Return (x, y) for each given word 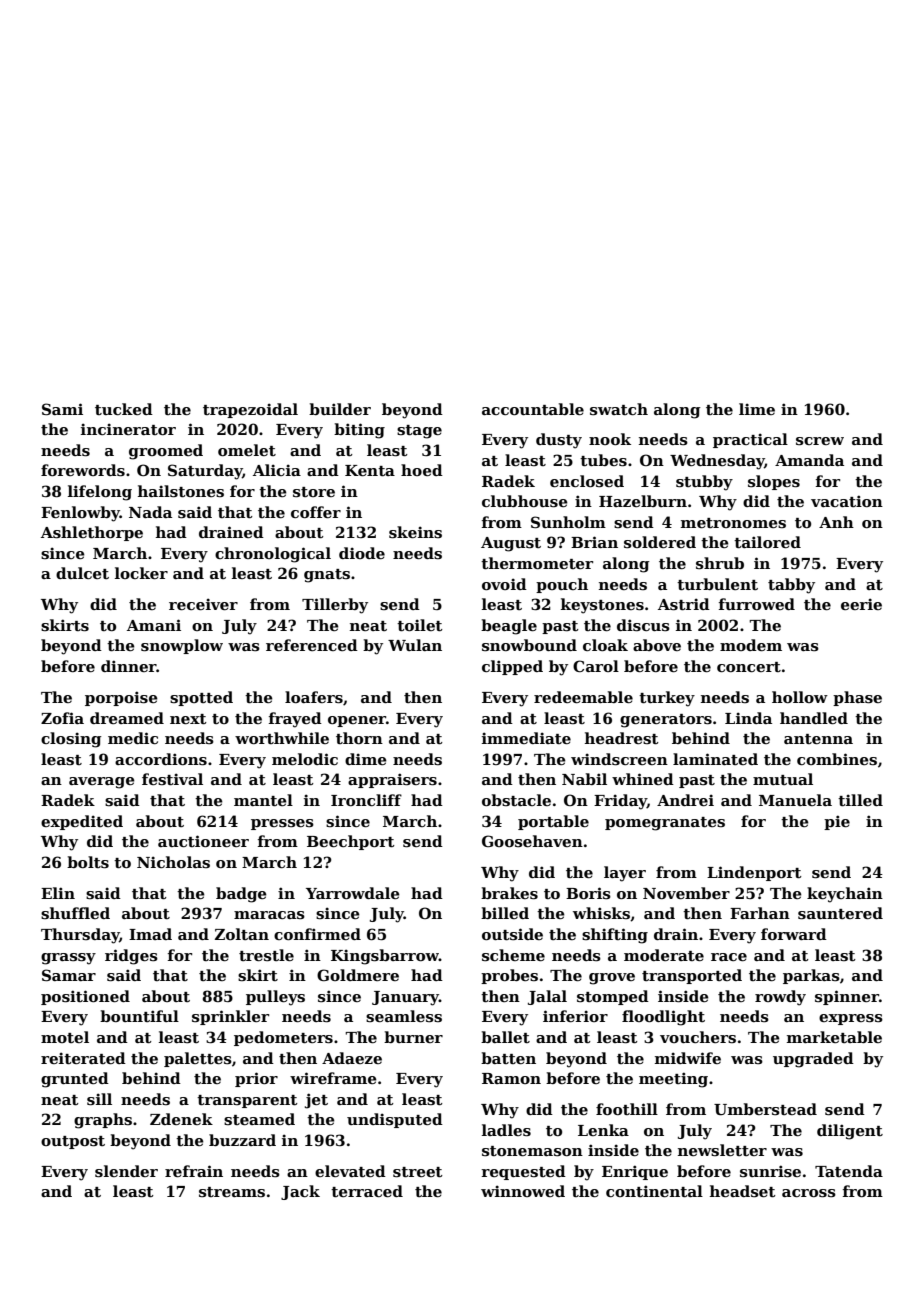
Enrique (635, 1172)
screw (820, 441)
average (102, 783)
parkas (811, 976)
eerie (861, 604)
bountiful (139, 1016)
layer (625, 874)
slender (126, 1171)
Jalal (547, 997)
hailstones (181, 491)
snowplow (182, 646)
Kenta (370, 471)
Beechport (351, 842)
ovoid (504, 584)
